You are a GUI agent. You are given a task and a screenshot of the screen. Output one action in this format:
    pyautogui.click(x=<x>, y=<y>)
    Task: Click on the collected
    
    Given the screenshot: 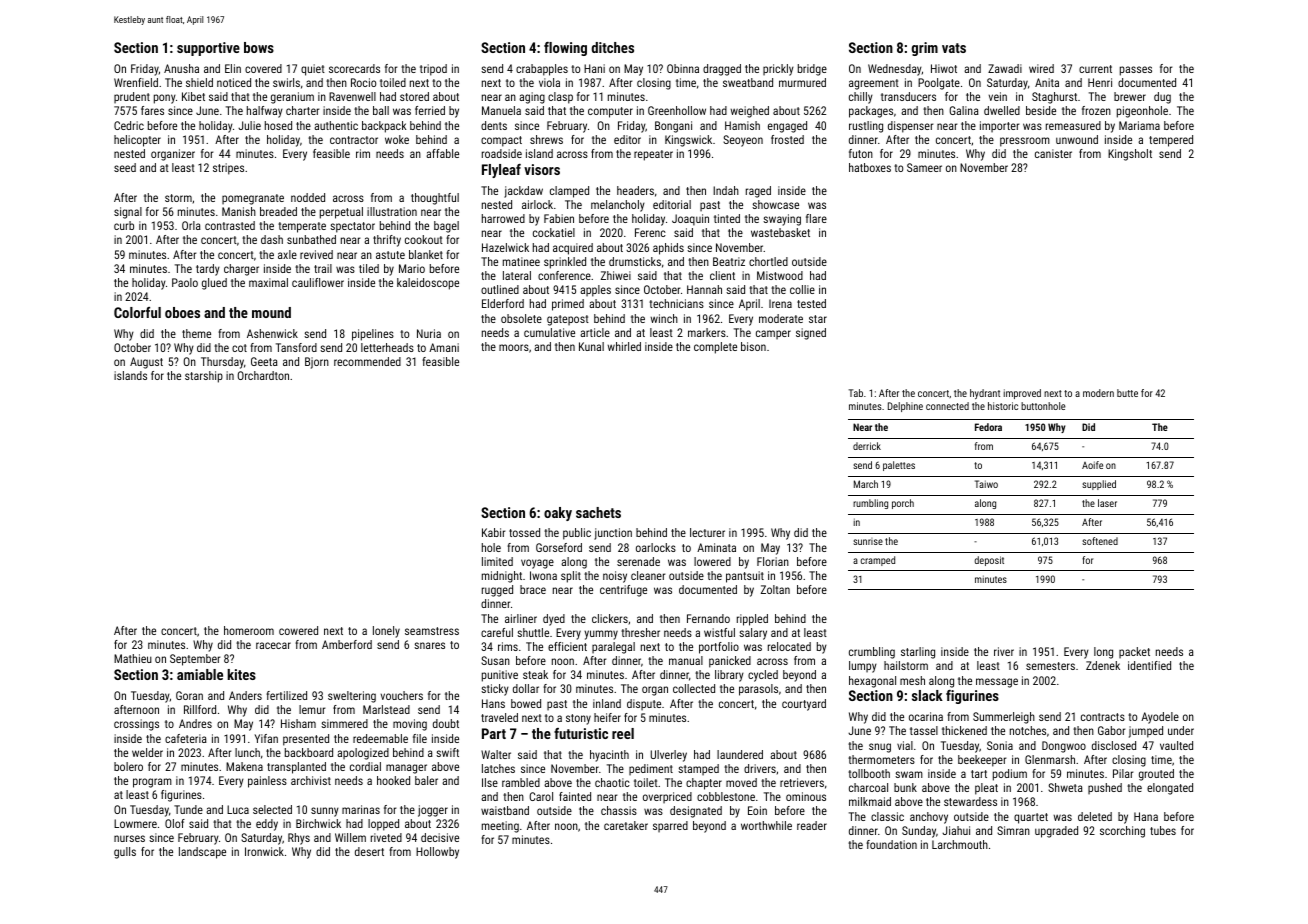 What is the action you would take?
    pyautogui.click(x=694, y=688)
